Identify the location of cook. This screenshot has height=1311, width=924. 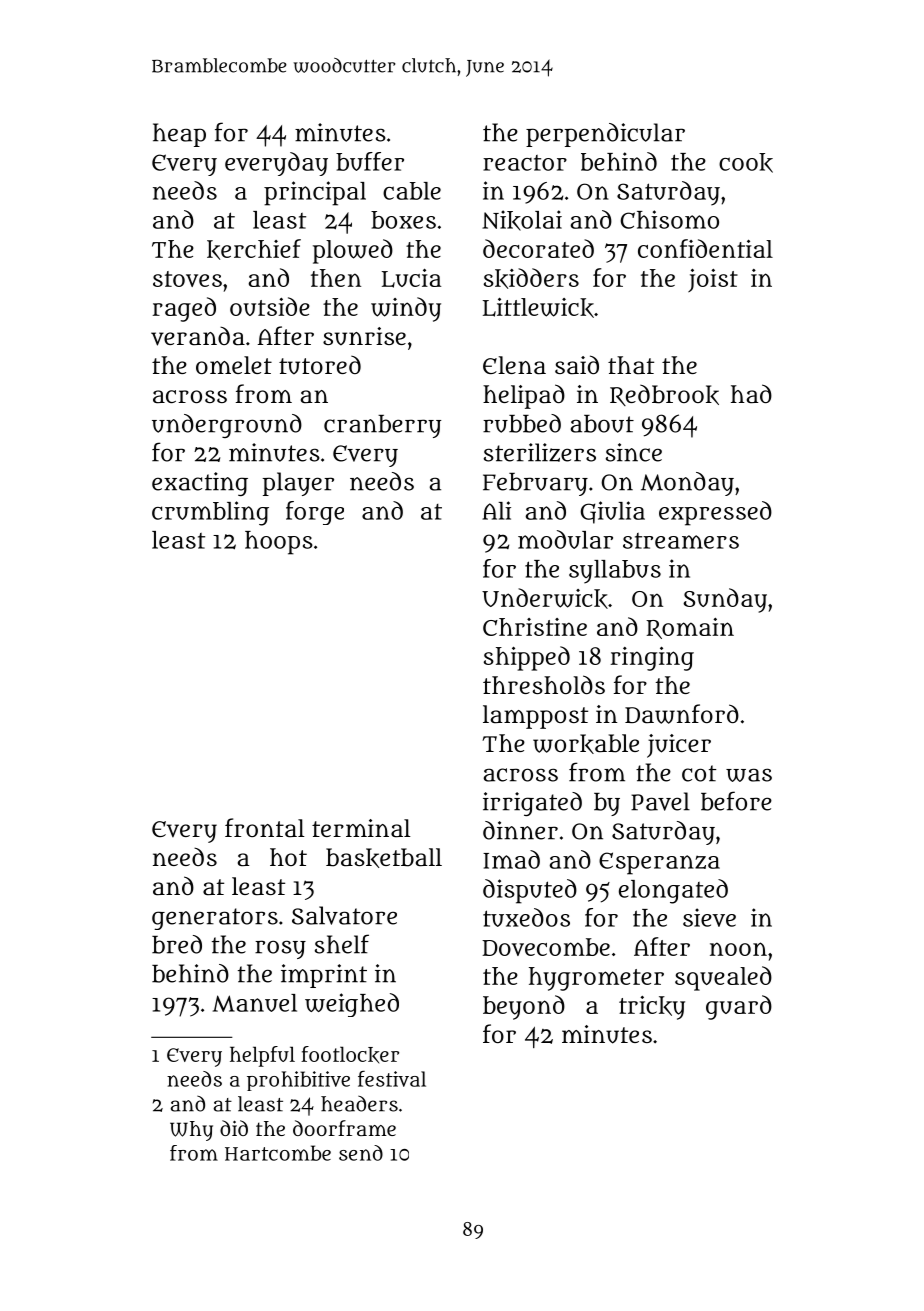
(746, 163).
